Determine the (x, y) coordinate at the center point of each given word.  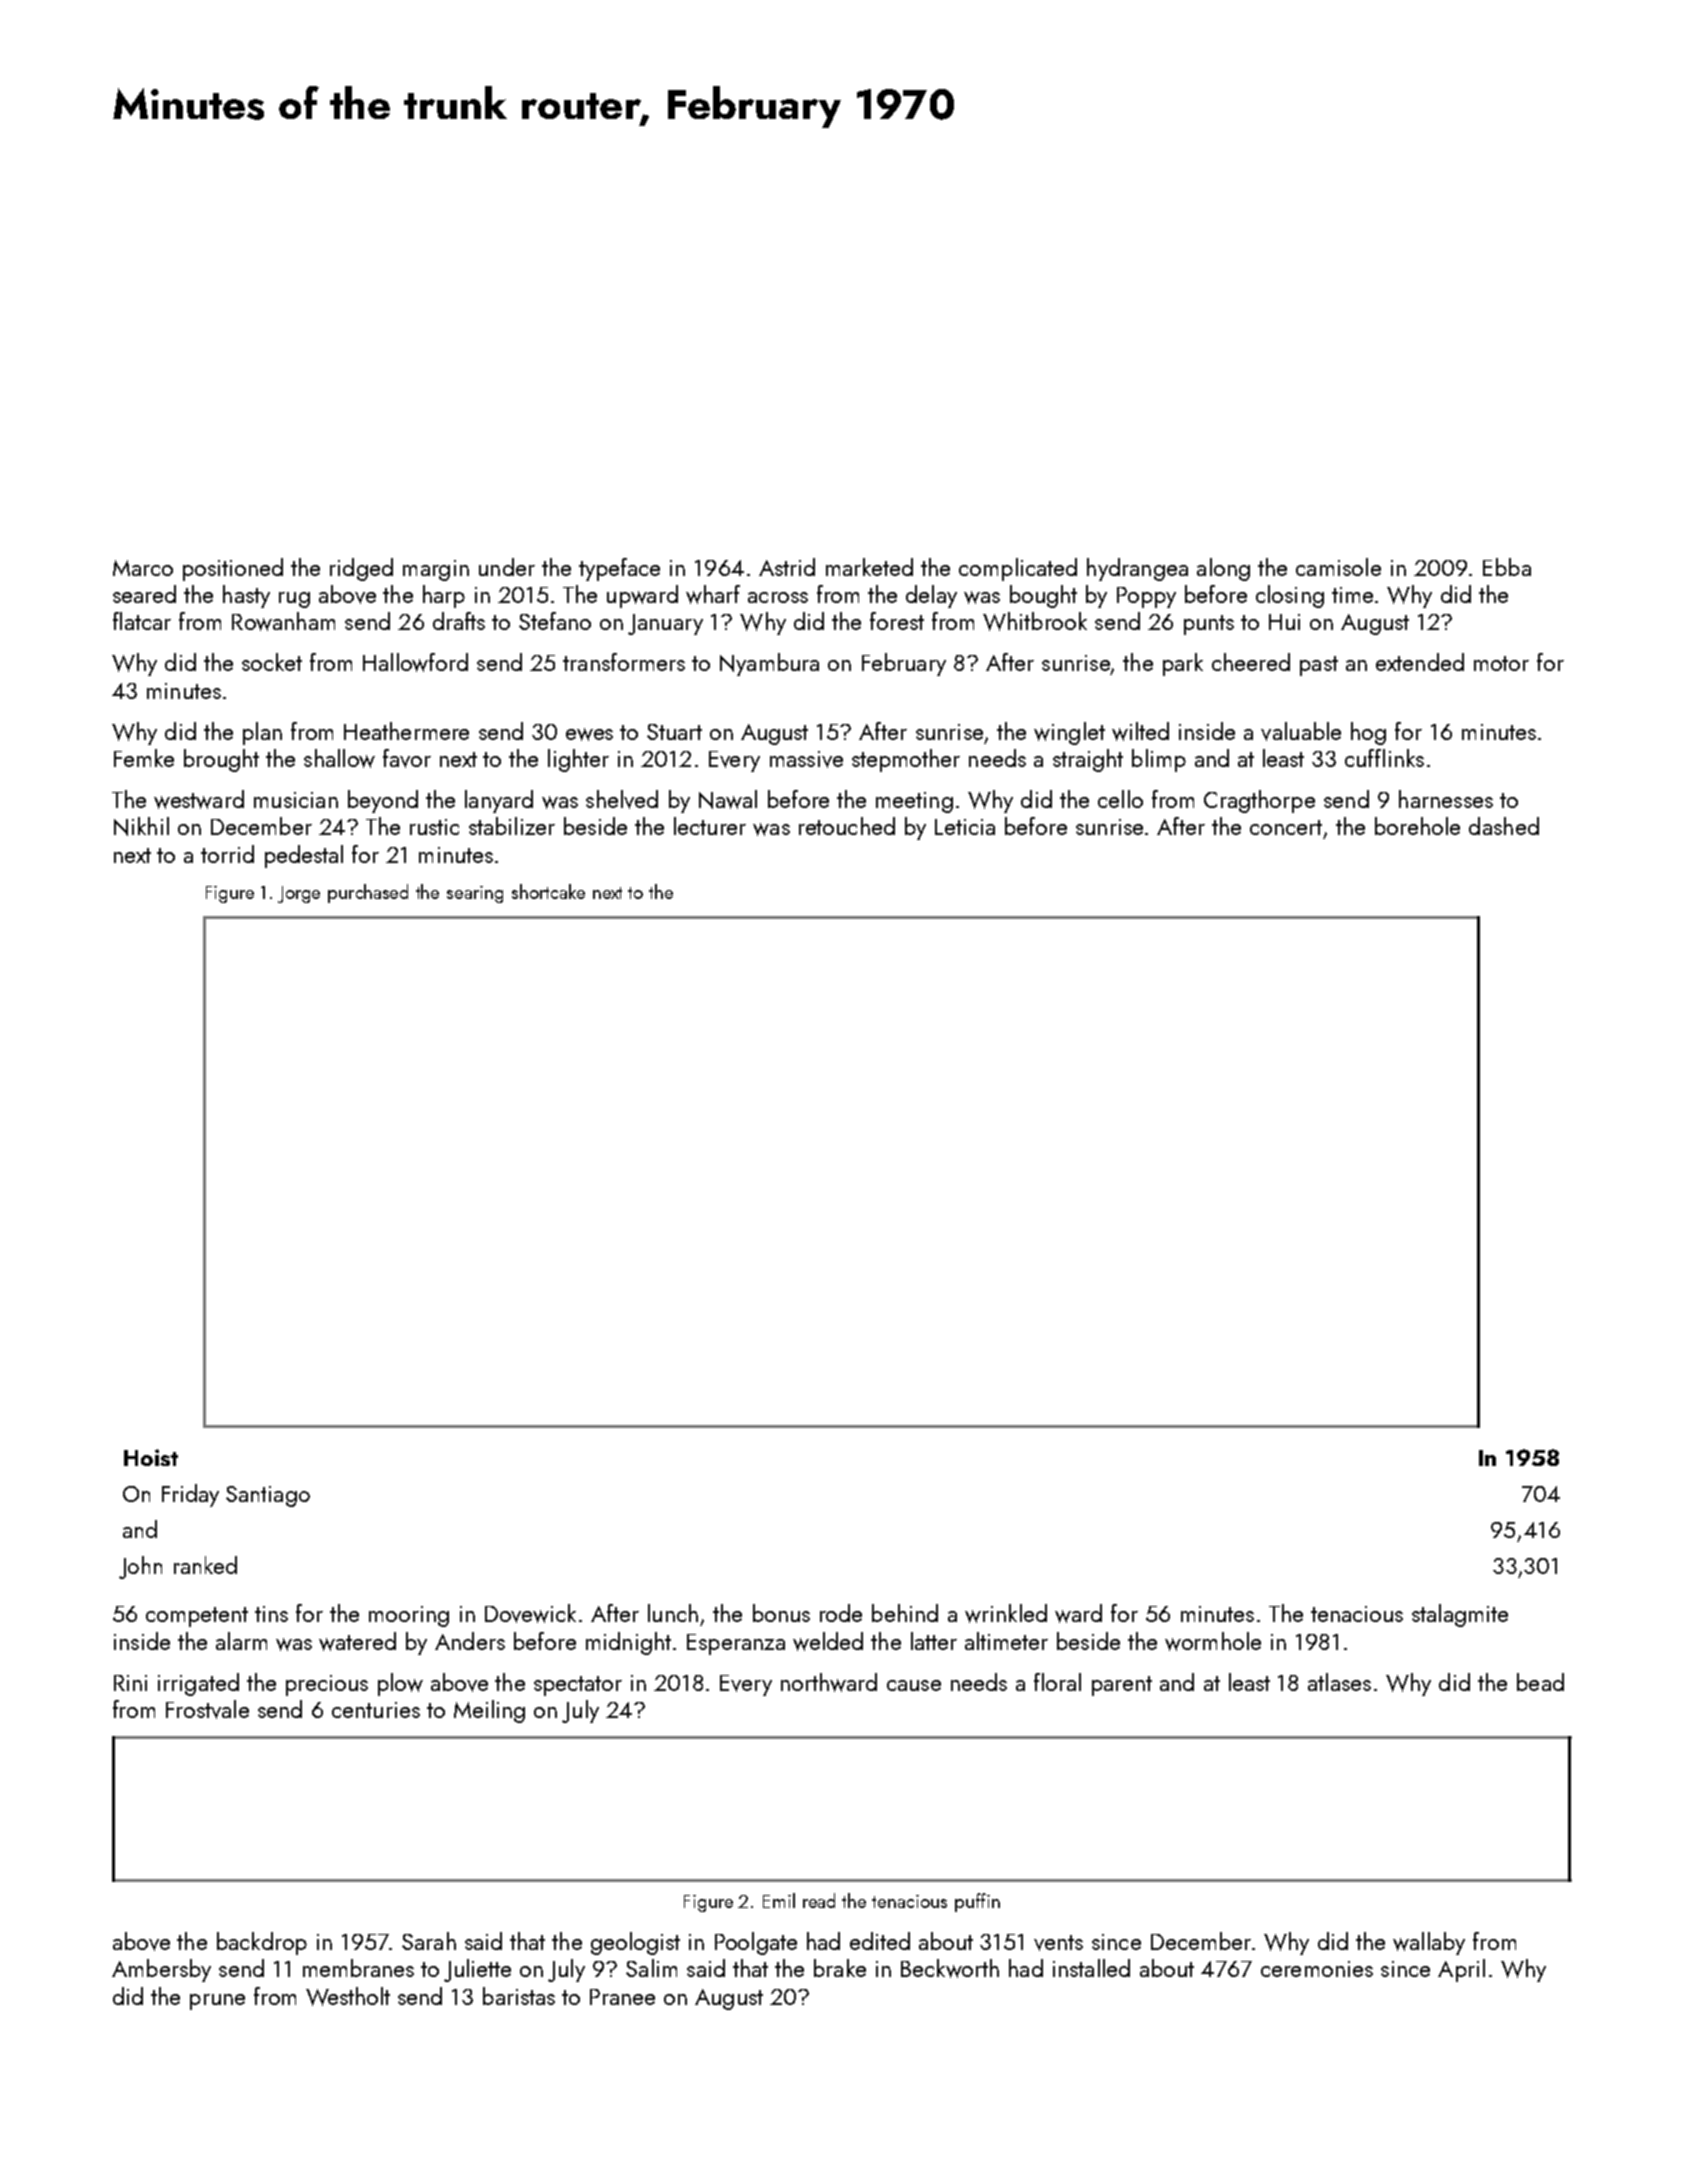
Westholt (348, 1996)
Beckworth (950, 1968)
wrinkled (1006, 1613)
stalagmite (1460, 1615)
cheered (1251, 662)
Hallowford (415, 662)
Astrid (787, 567)
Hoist (151, 1457)
